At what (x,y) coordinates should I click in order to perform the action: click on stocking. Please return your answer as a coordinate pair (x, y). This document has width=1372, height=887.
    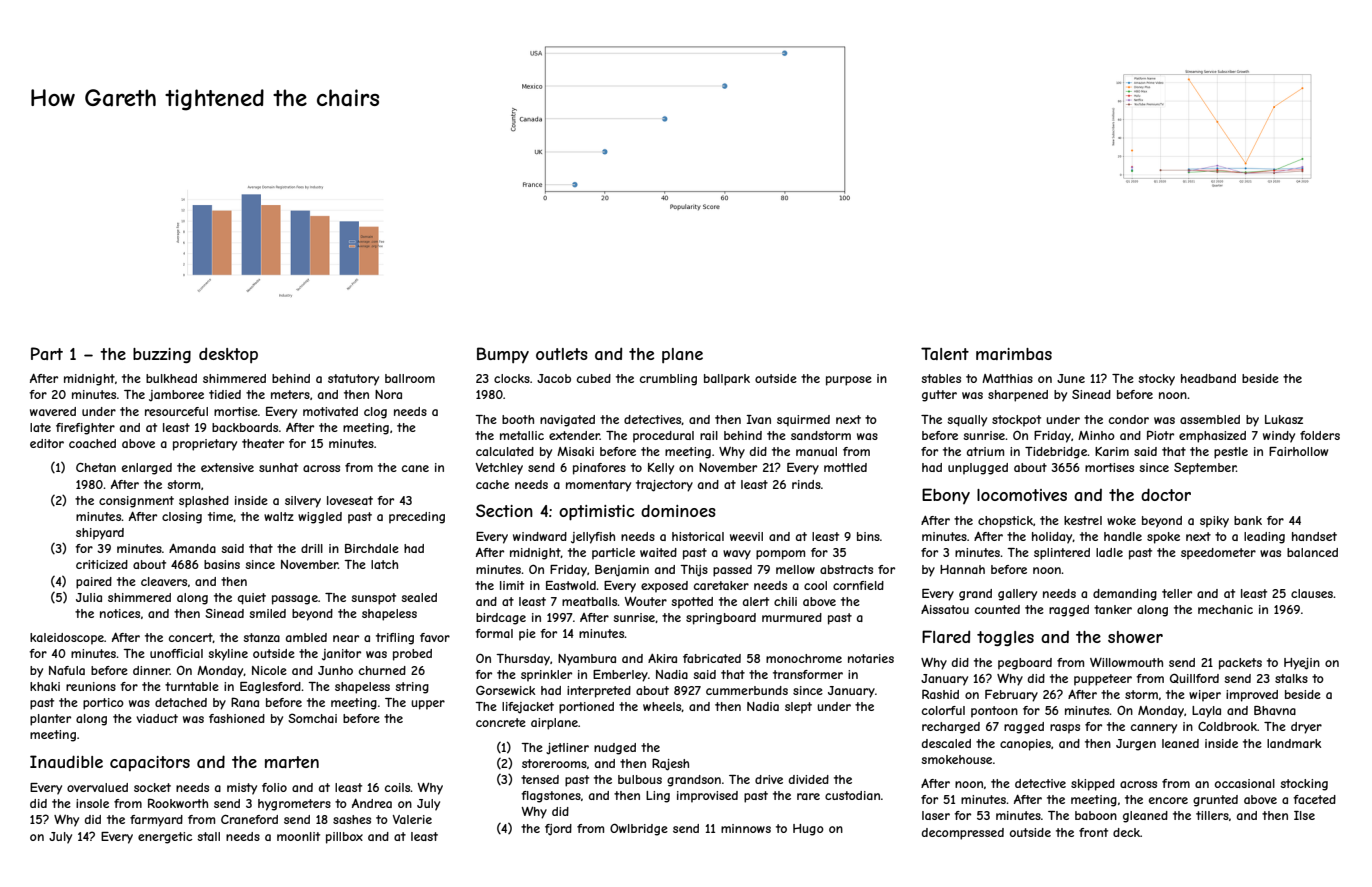
    Looking at the image, I should click on (1304, 785).
